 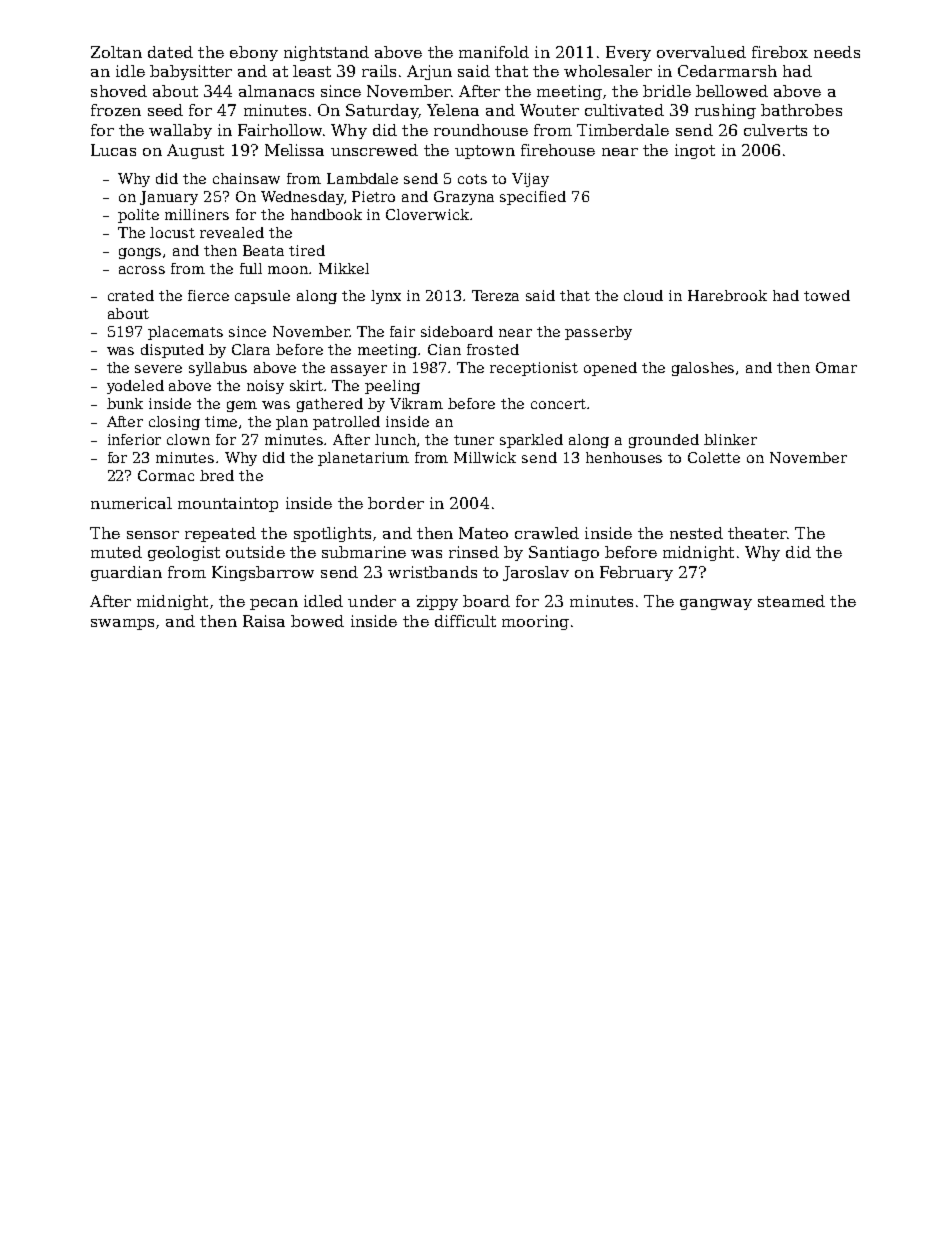 I want to click on overvalued, so click(x=701, y=52).
